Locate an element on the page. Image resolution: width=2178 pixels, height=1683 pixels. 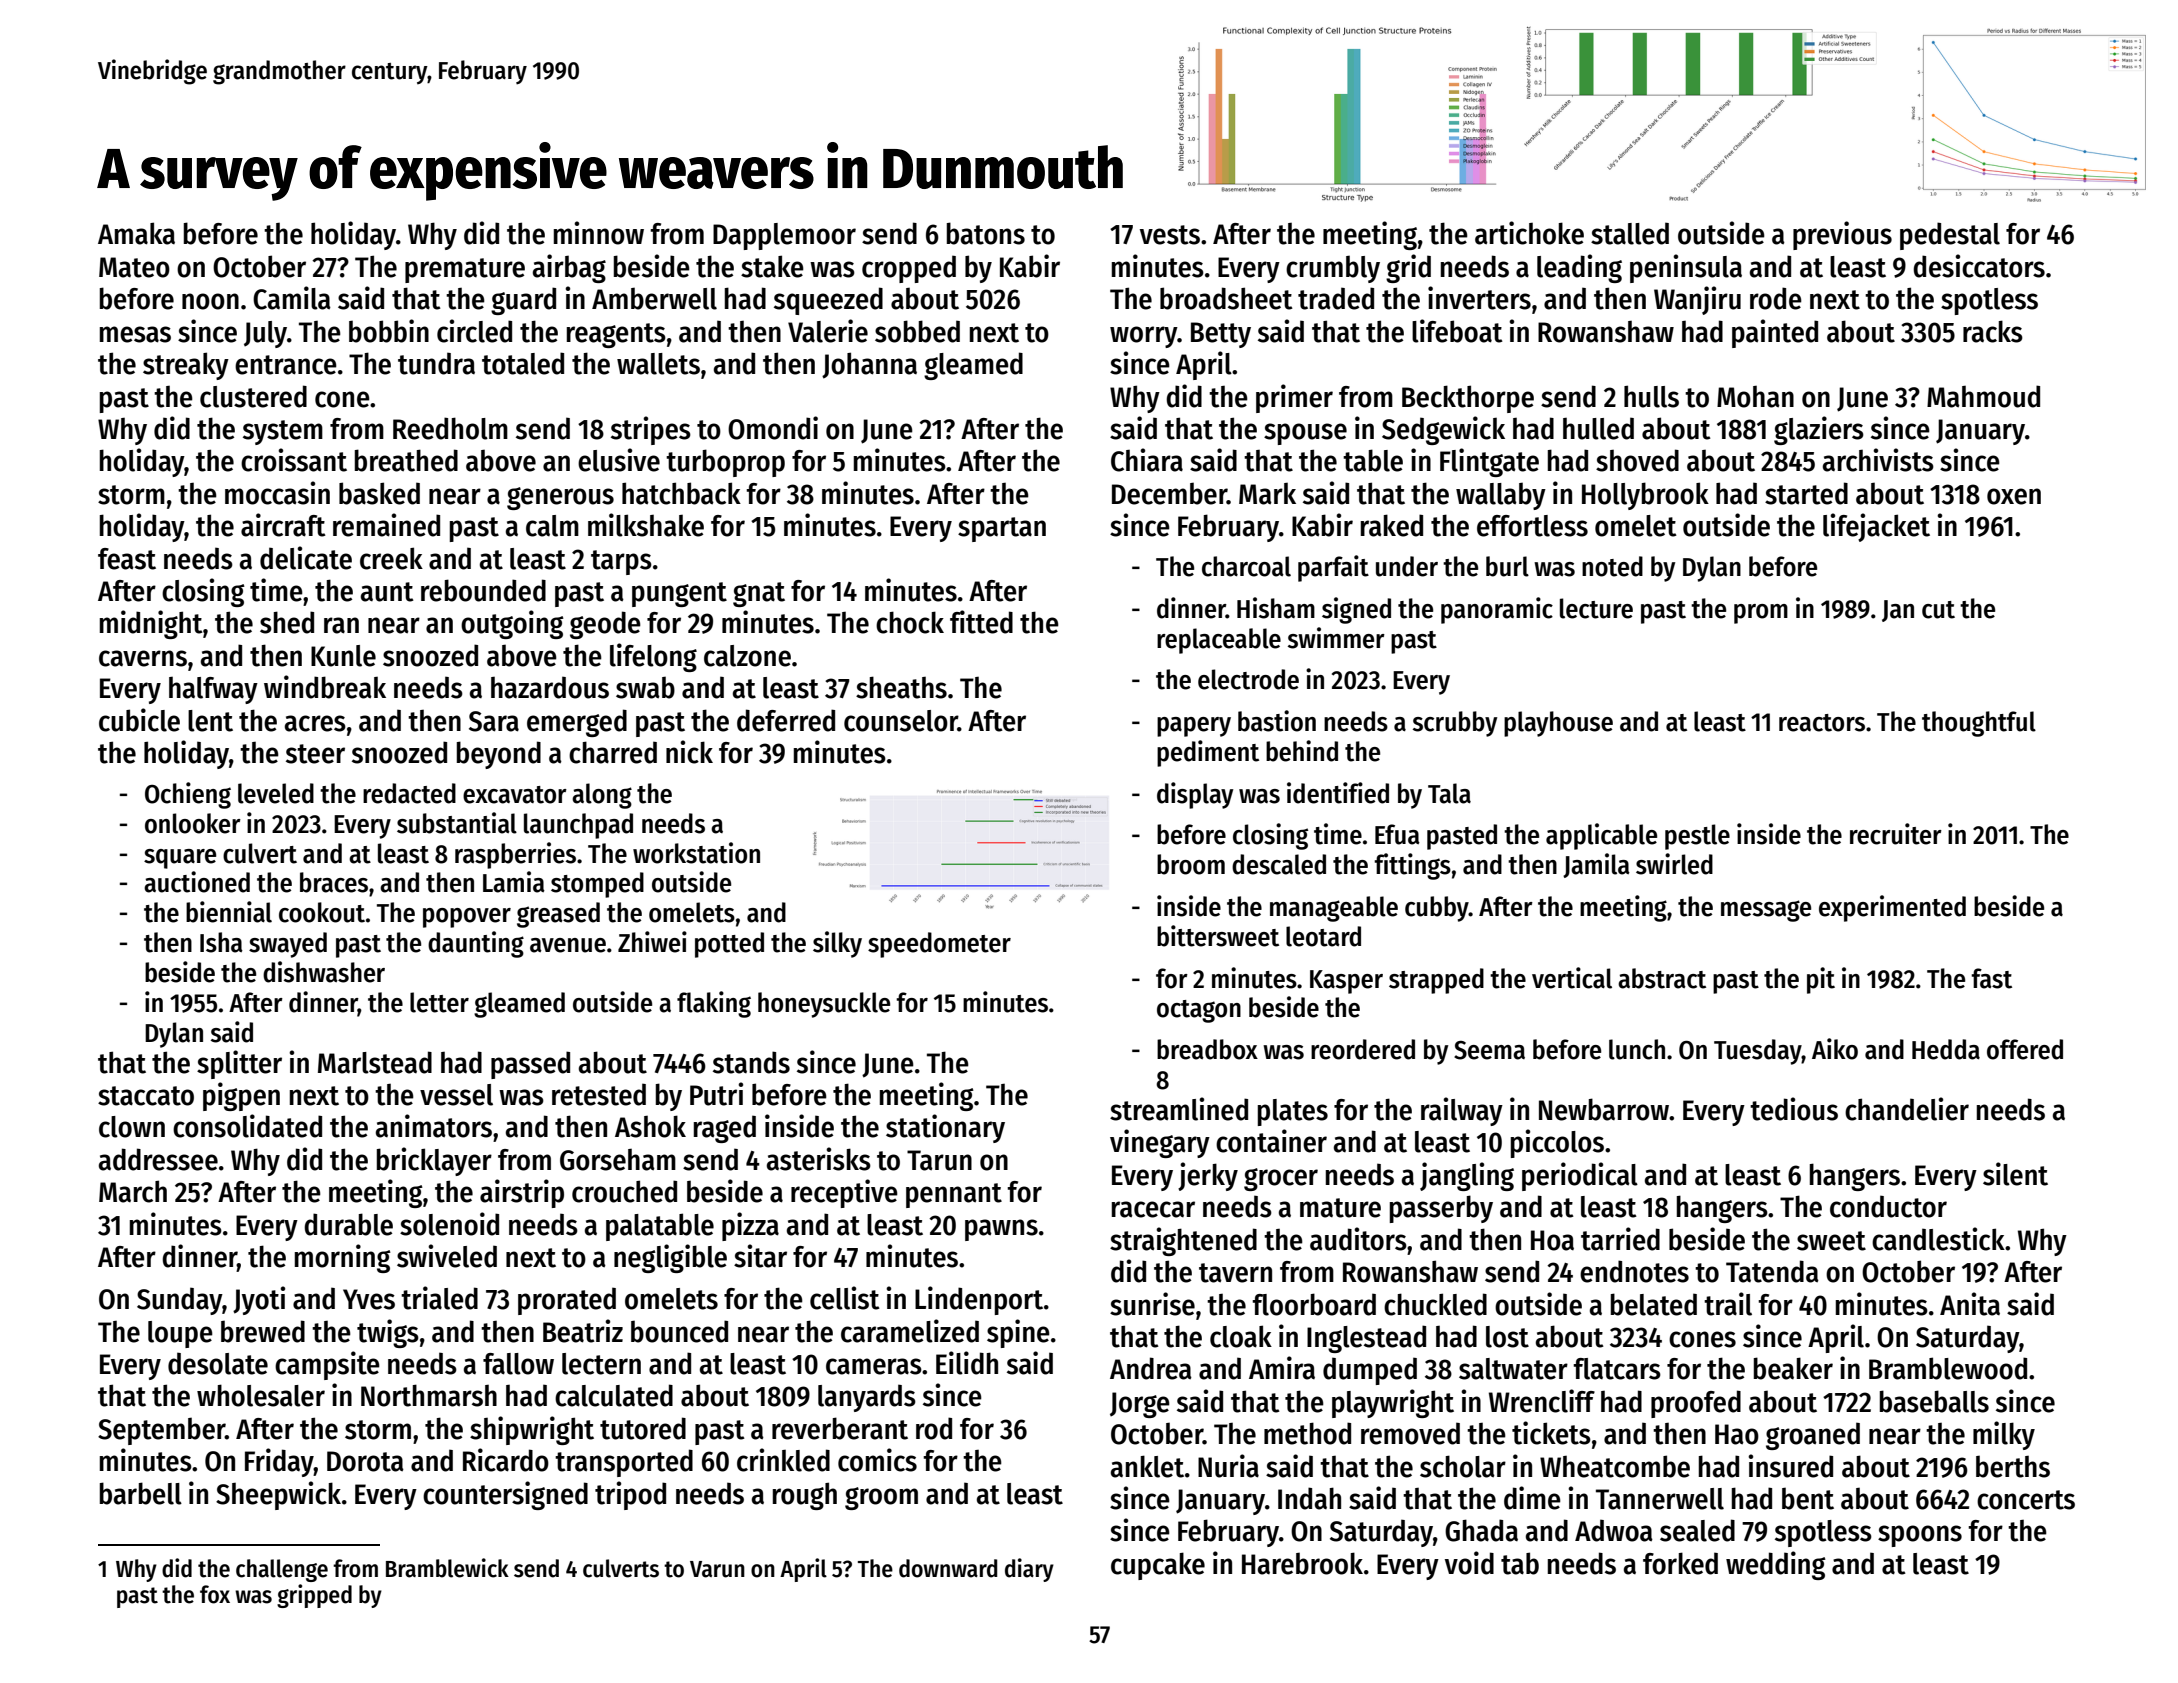
recruiter is located at coordinates (1896, 834).
